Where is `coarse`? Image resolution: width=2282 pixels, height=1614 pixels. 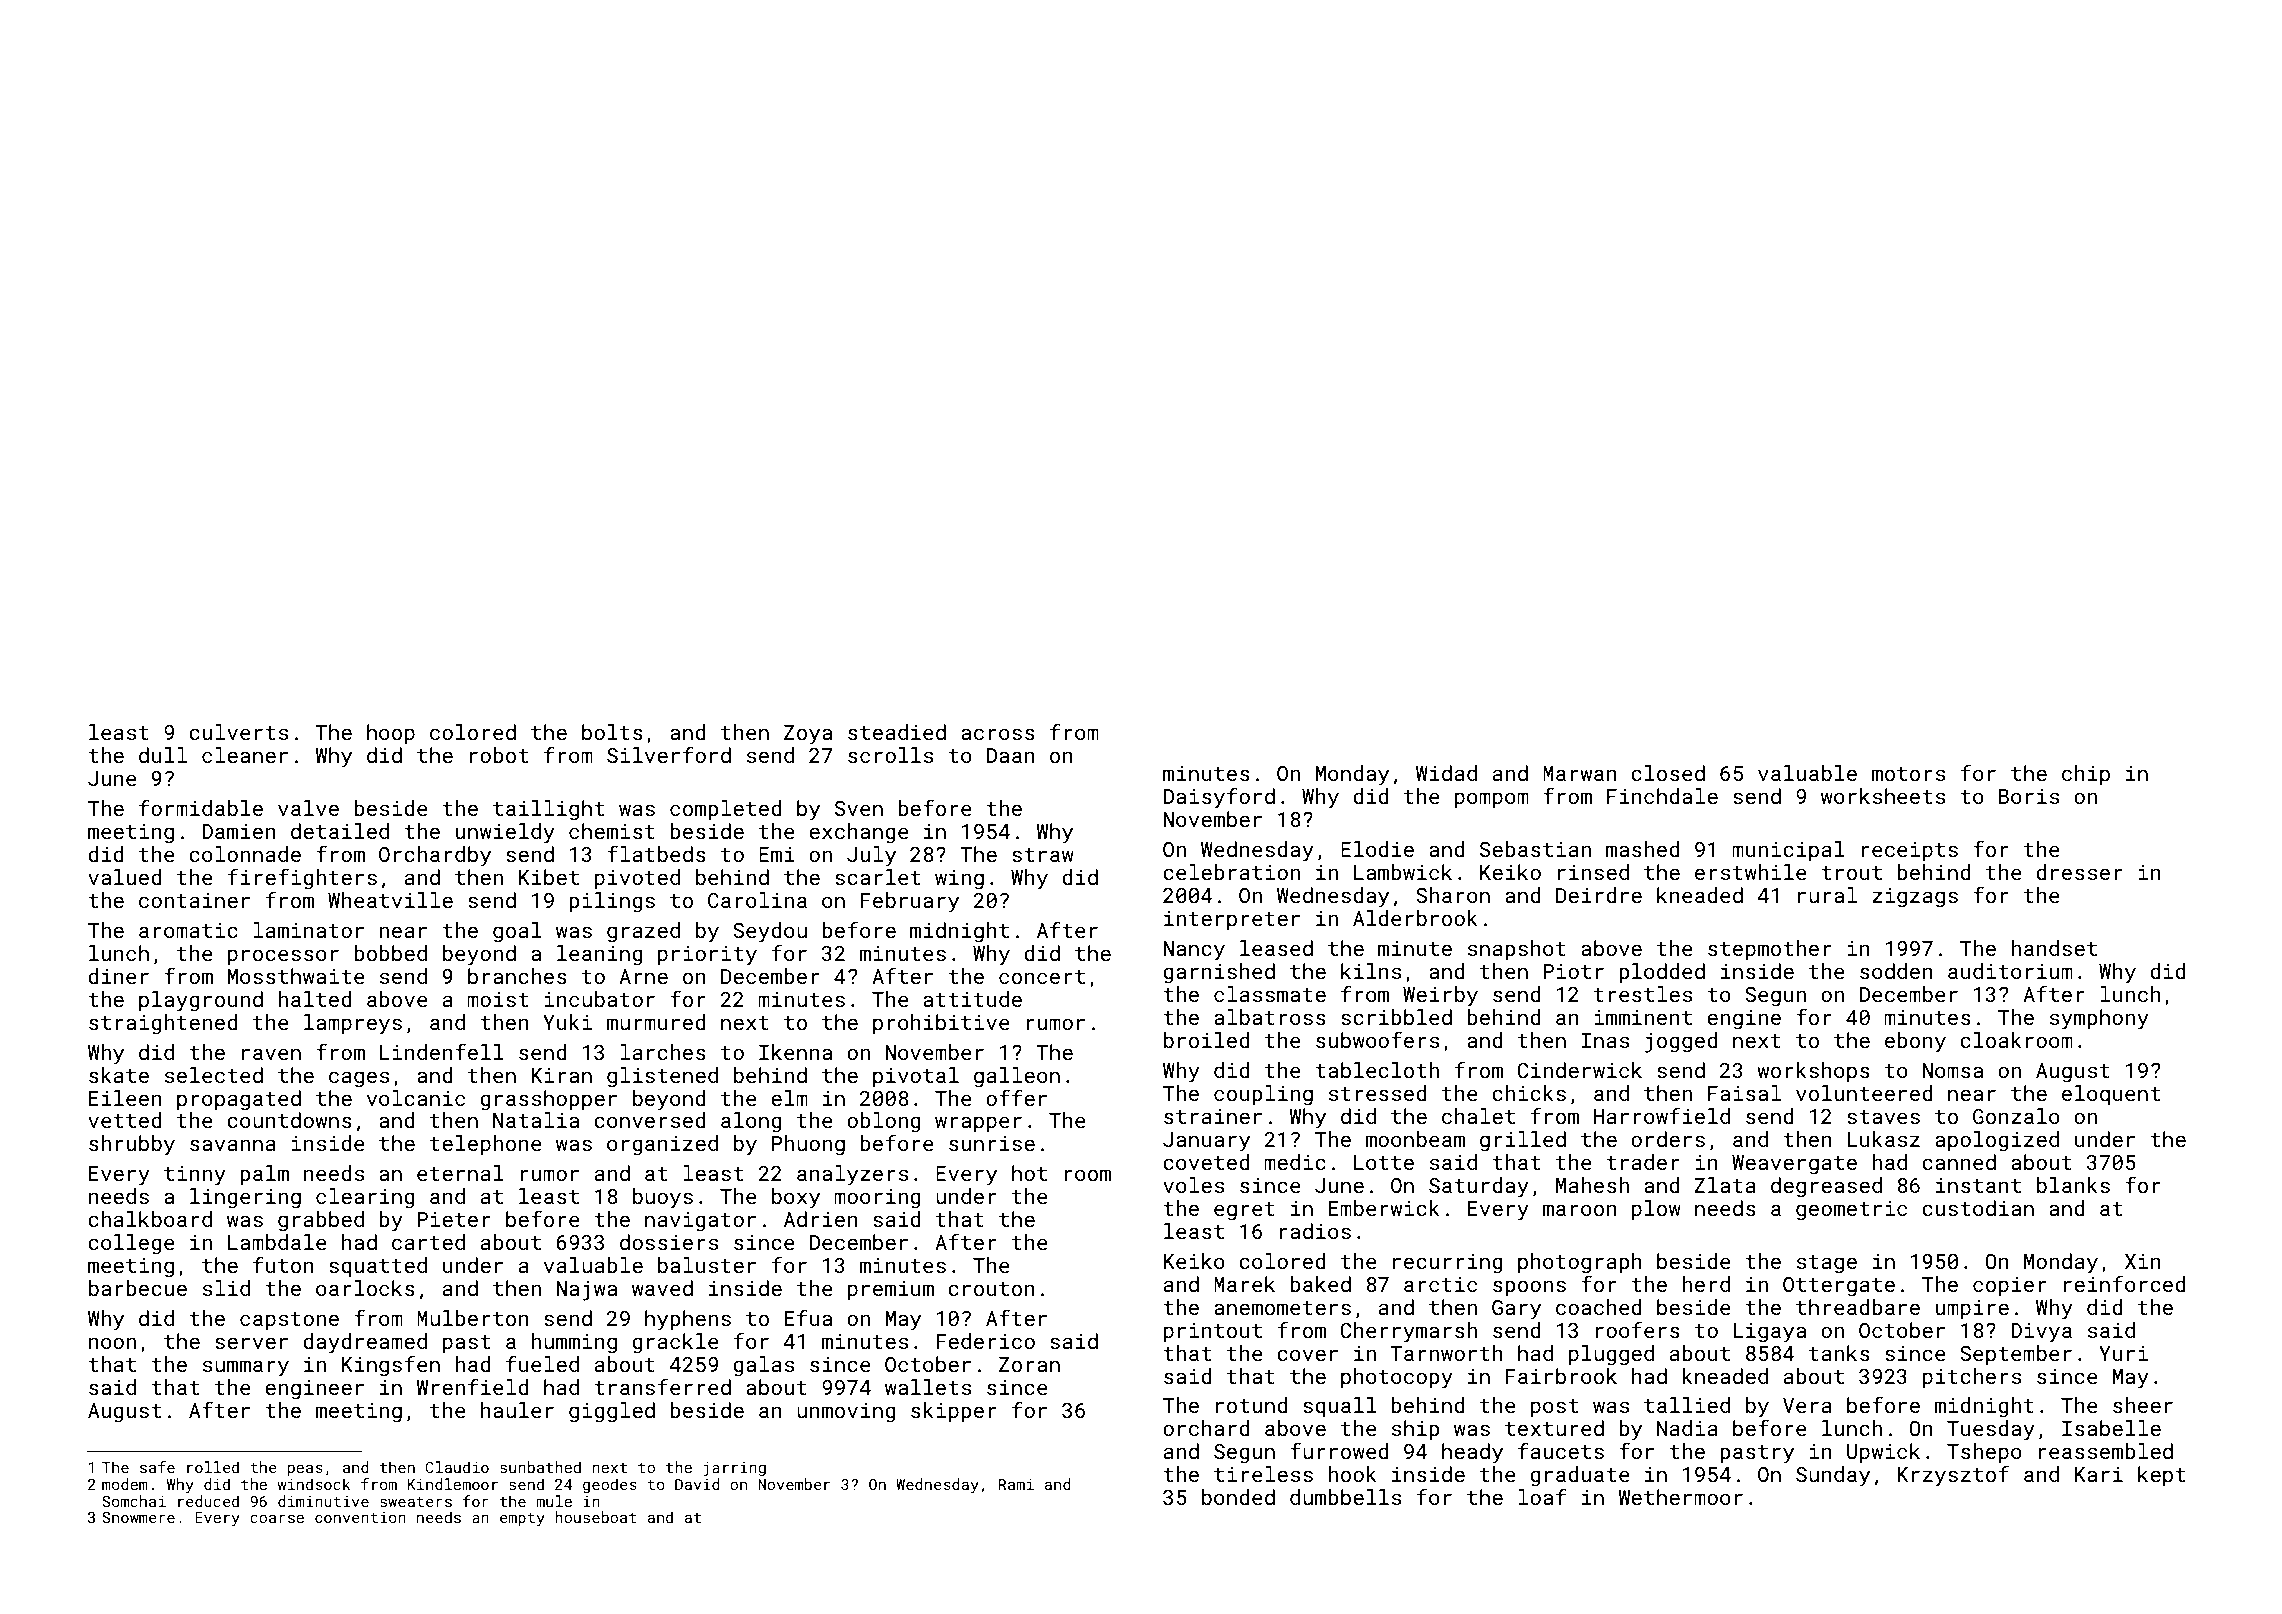
coarse is located at coordinates (277, 1518).
